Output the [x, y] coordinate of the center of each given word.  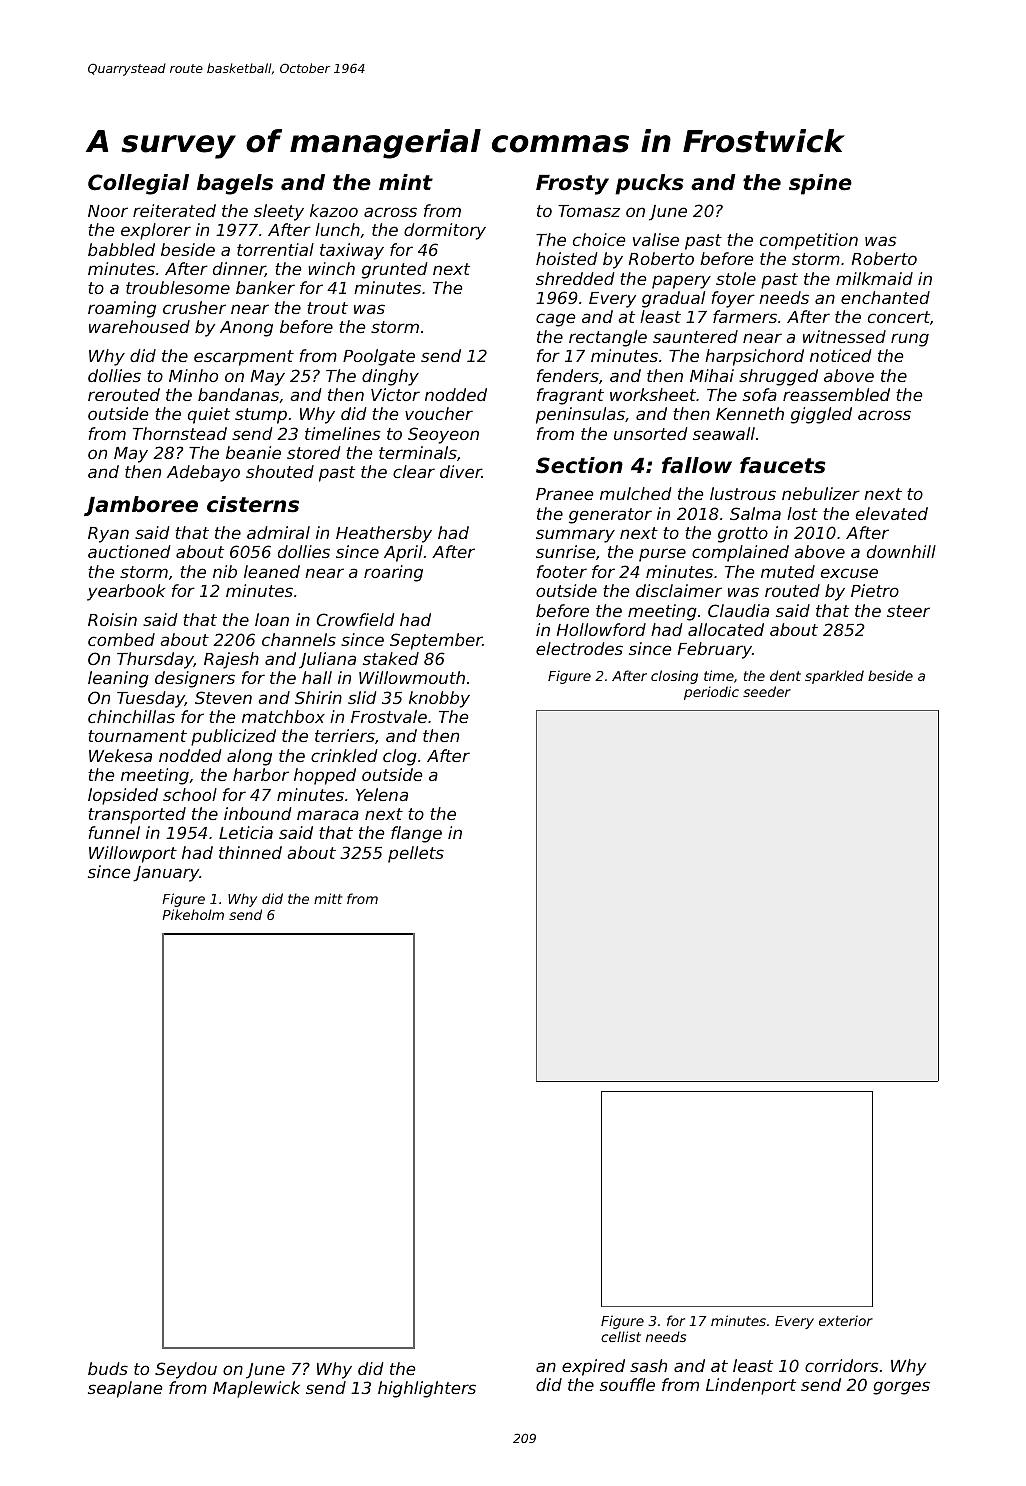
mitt [328, 898]
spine [820, 184]
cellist [621, 1336]
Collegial [138, 184]
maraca [328, 815]
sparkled [834, 677]
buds [108, 1368]
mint [406, 182]
